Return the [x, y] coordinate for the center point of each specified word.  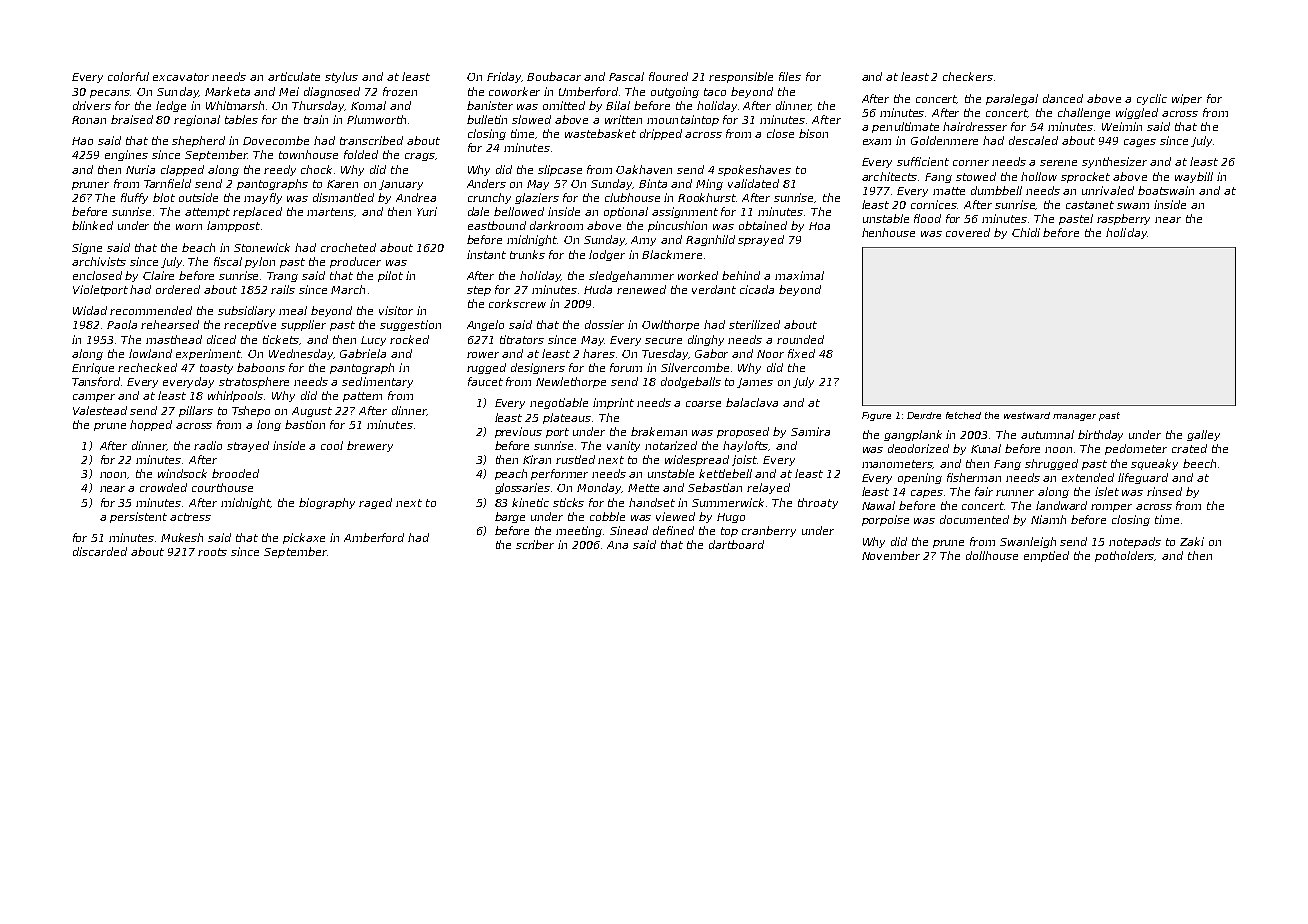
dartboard [736, 544]
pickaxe [304, 538]
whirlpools [235, 396]
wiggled [1137, 113]
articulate [294, 76]
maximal [799, 275]
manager [1074, 417]
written [623, 119]
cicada [757, 289]
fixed [801, 353]
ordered [178, 289]
